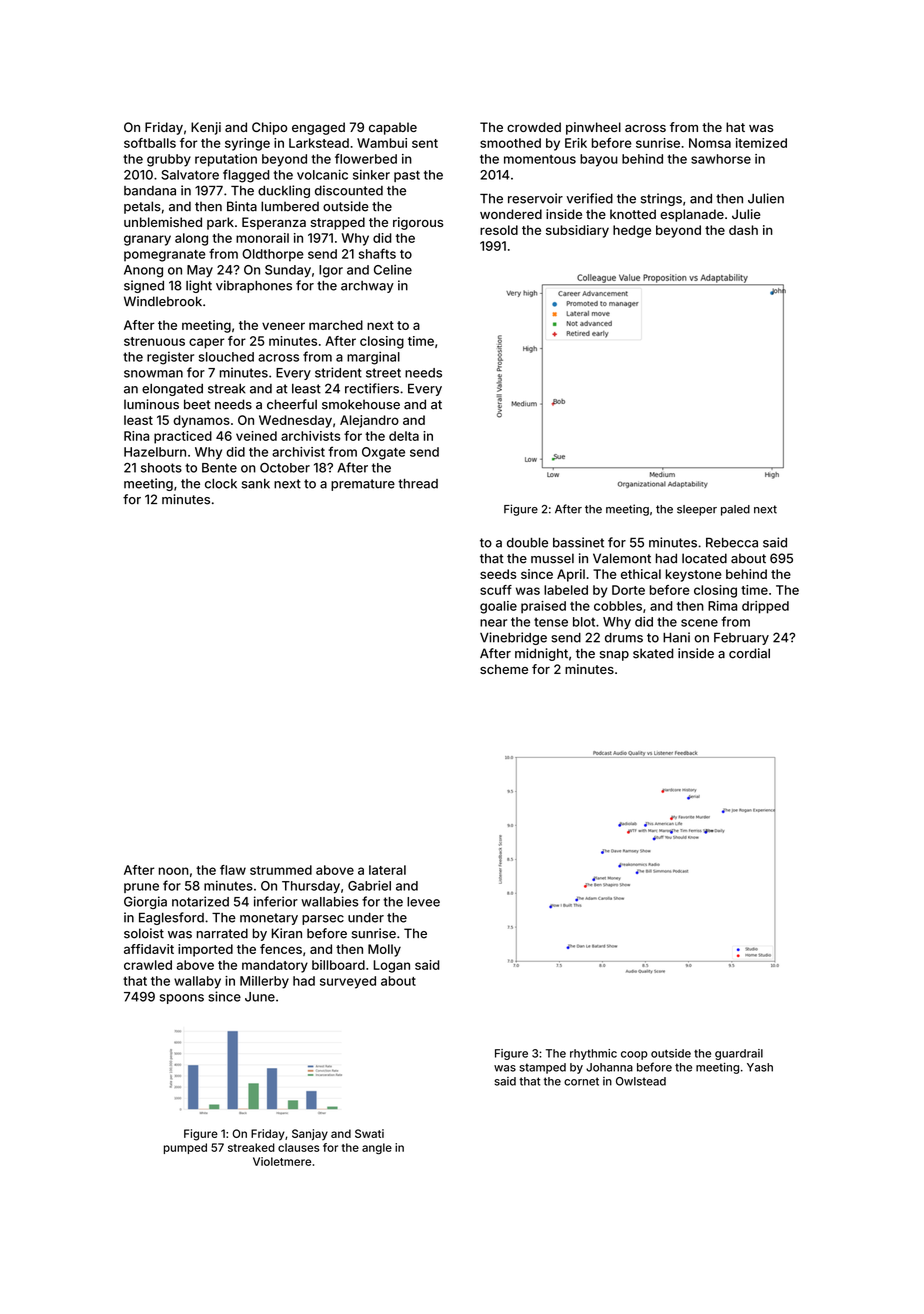  I want to click on cordial, so click(749, 653).
